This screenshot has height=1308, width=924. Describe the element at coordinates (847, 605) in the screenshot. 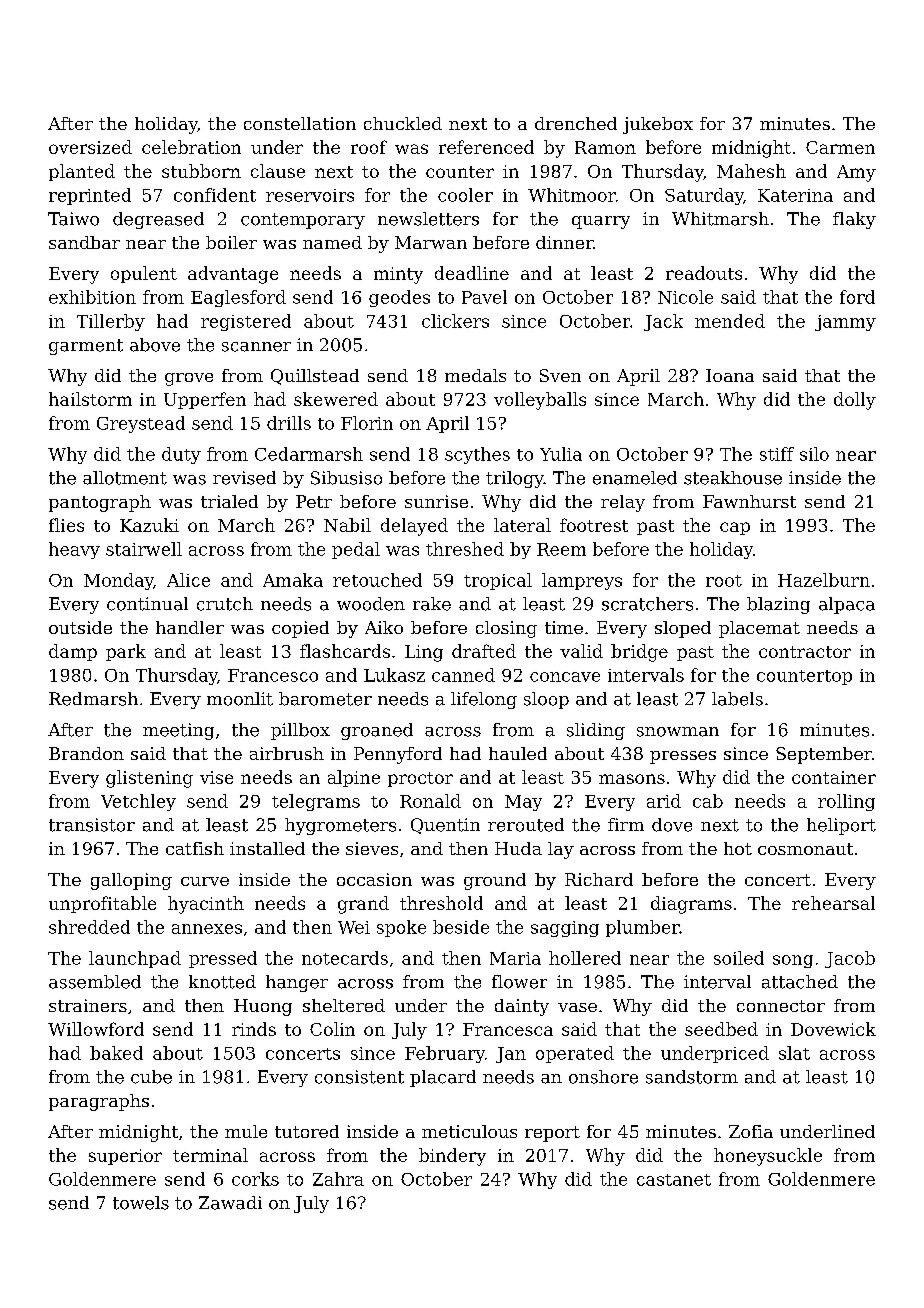

I see `alpaca` at that location.
